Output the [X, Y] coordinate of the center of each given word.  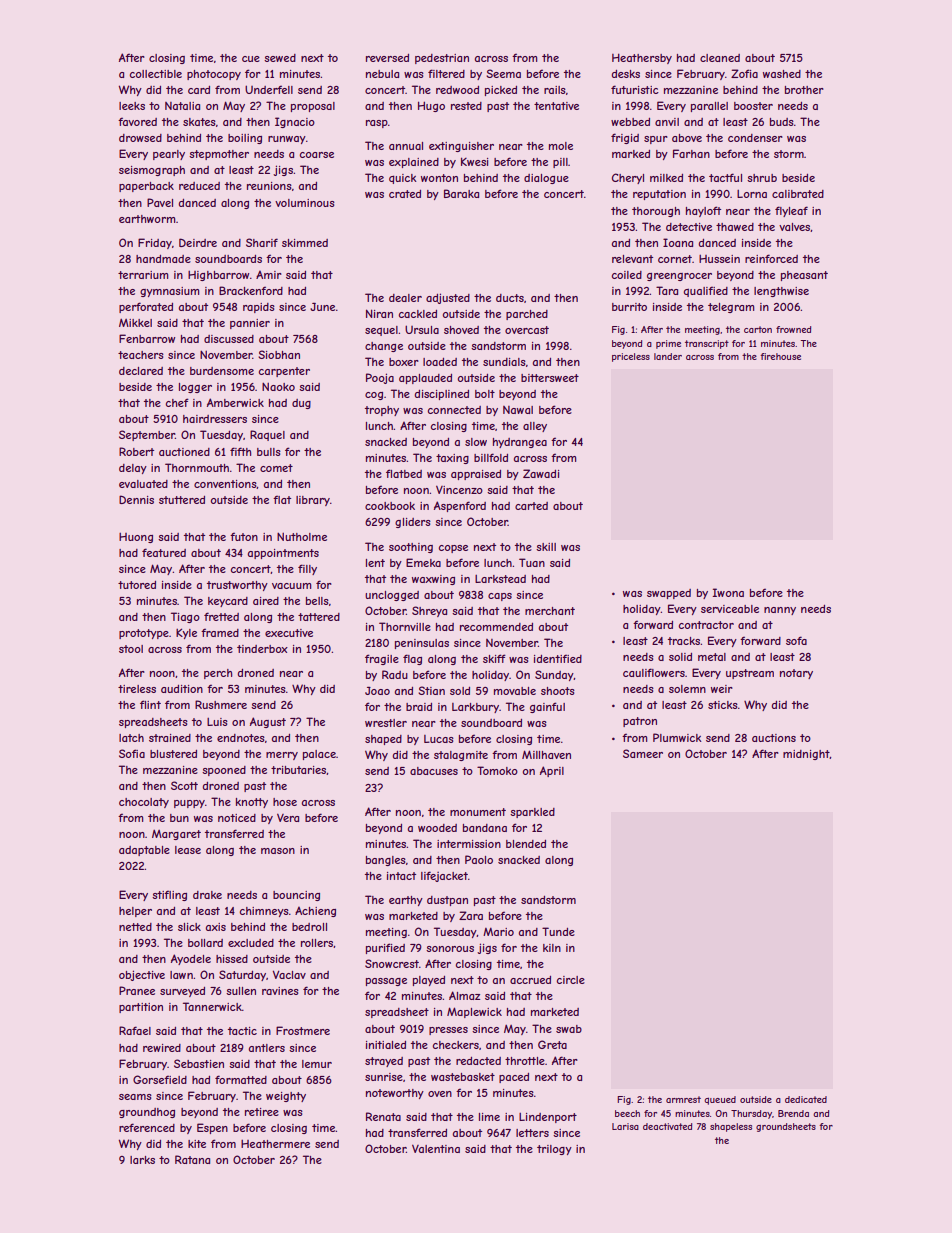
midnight [806, 755]
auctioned [184, 452]
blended [526, 844]
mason [278, 851]
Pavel [160, 202]
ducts [510, 298]
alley [535, 427]
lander [668, 356]
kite [197, 1144]
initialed [386, 1045]
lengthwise [781, 292]
